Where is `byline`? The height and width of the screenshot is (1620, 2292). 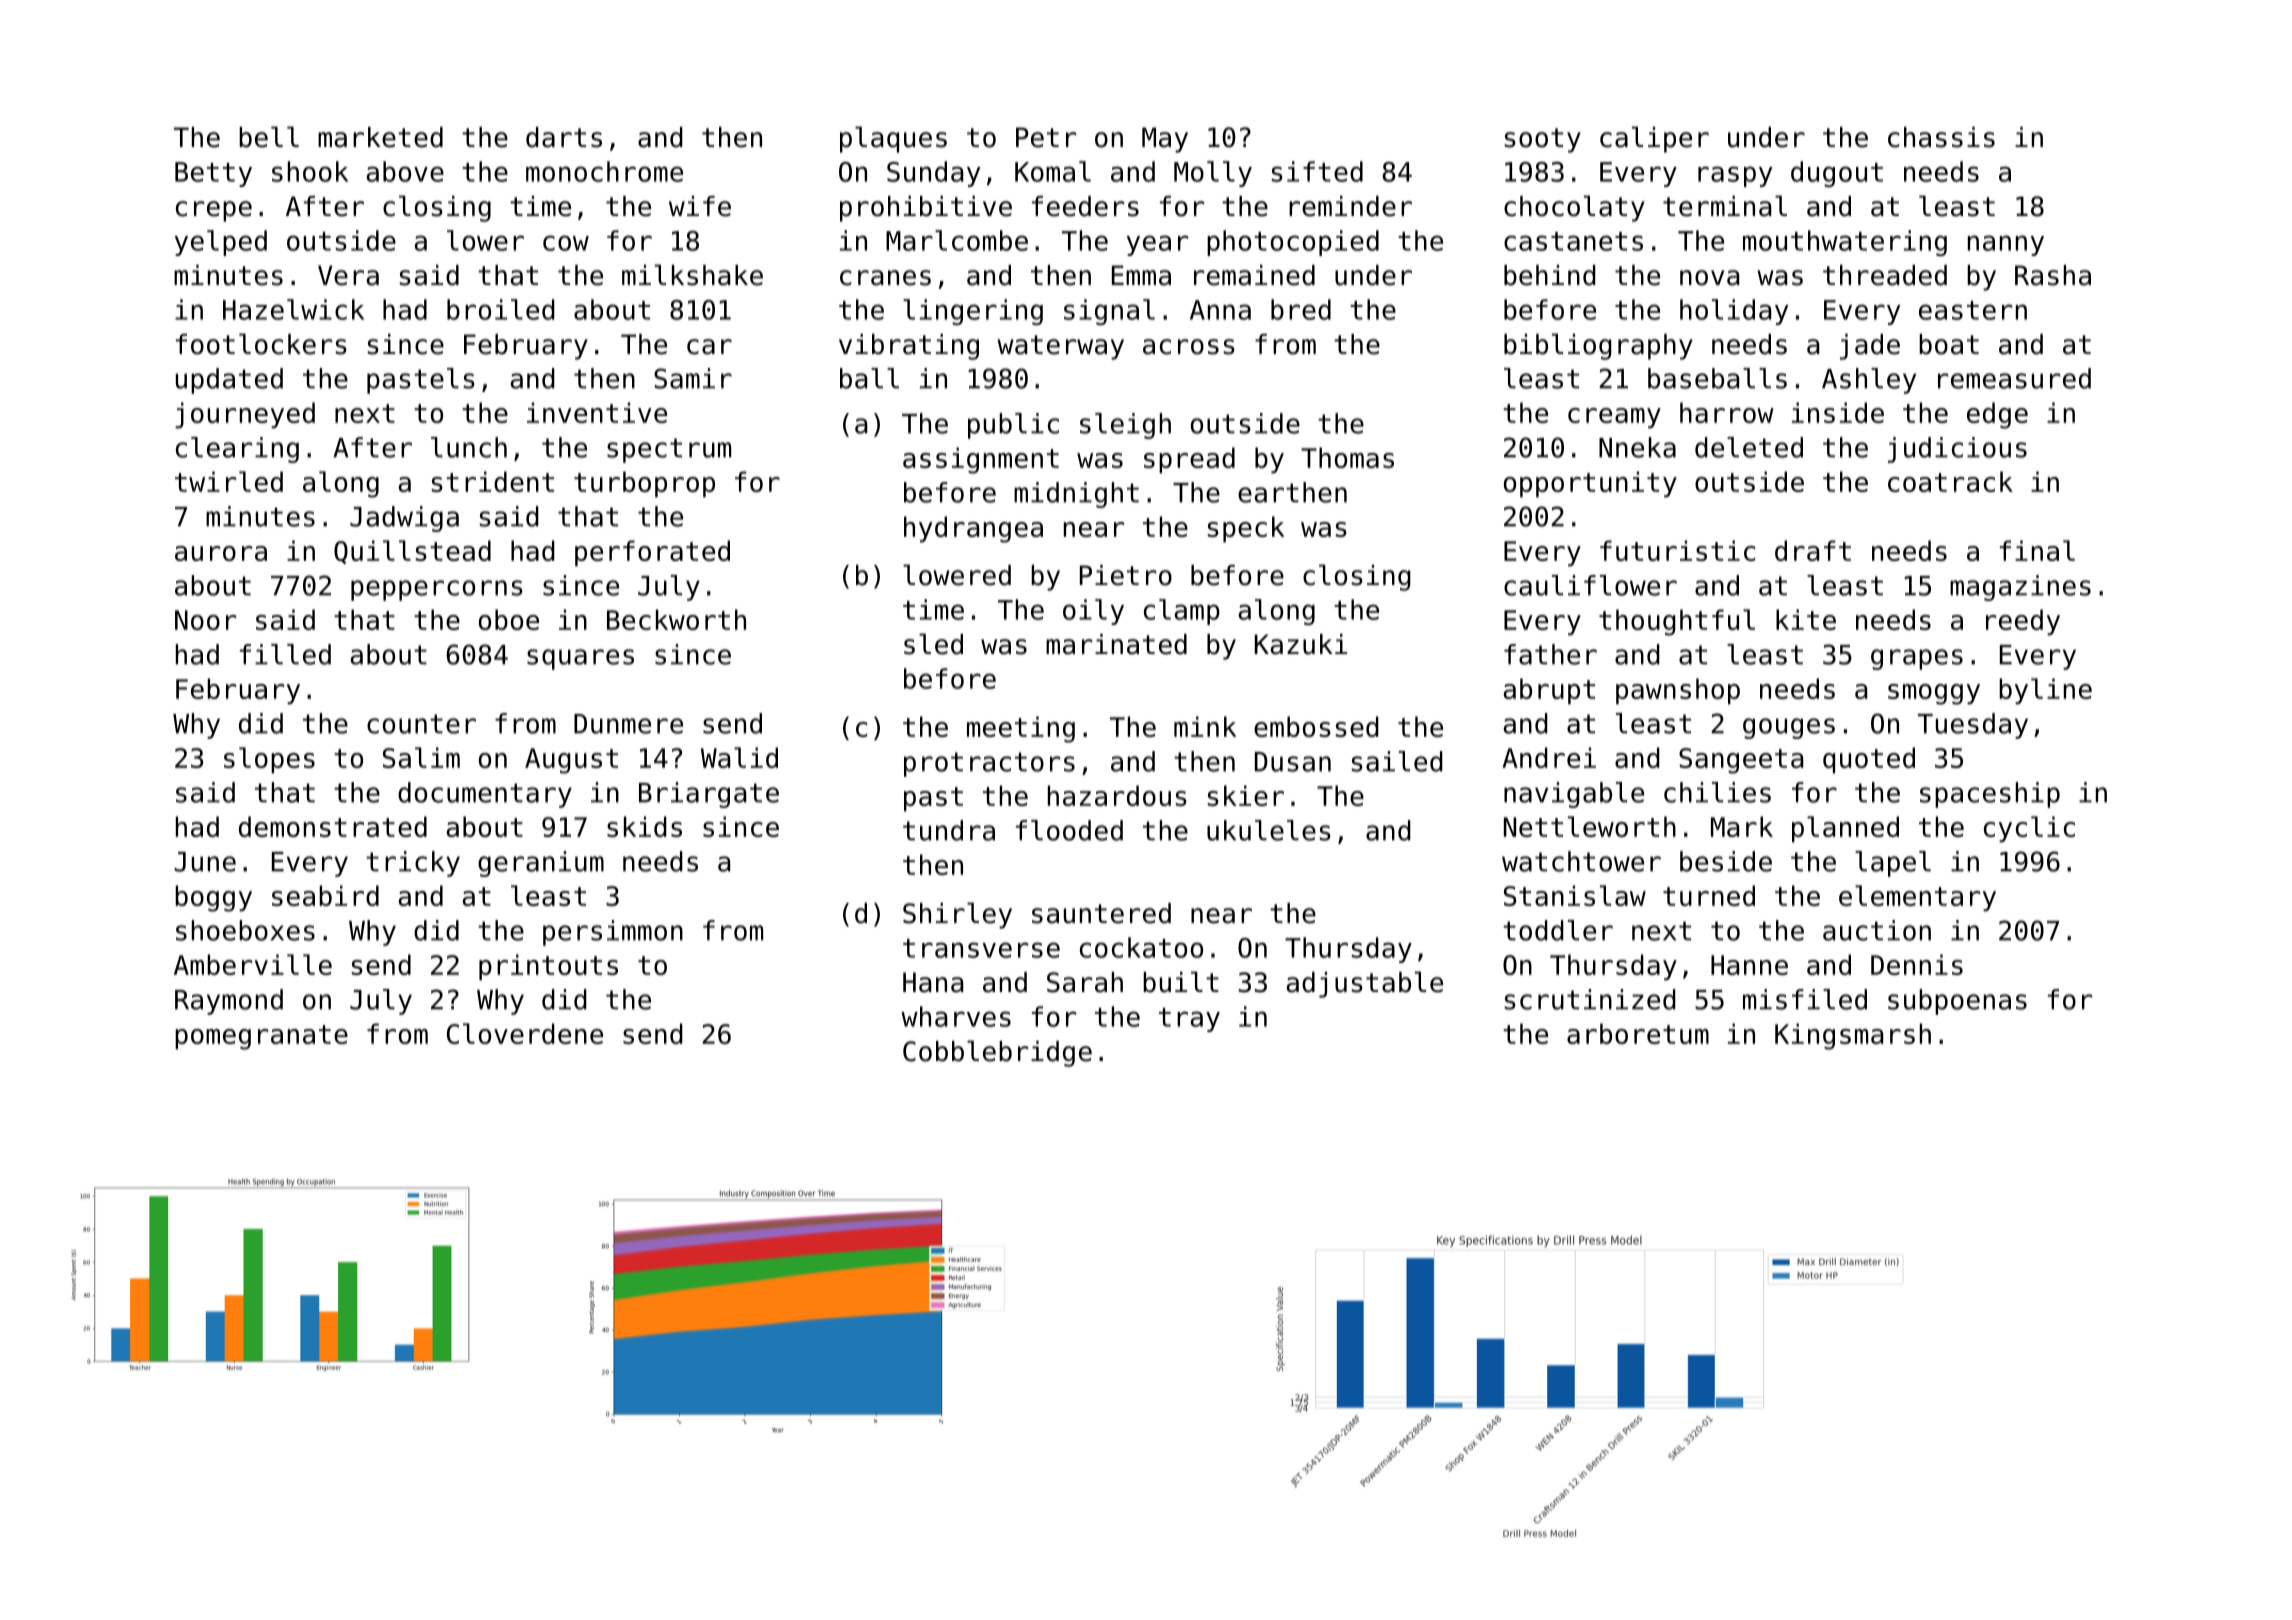 byline is located at coordinates (2045, 691).
